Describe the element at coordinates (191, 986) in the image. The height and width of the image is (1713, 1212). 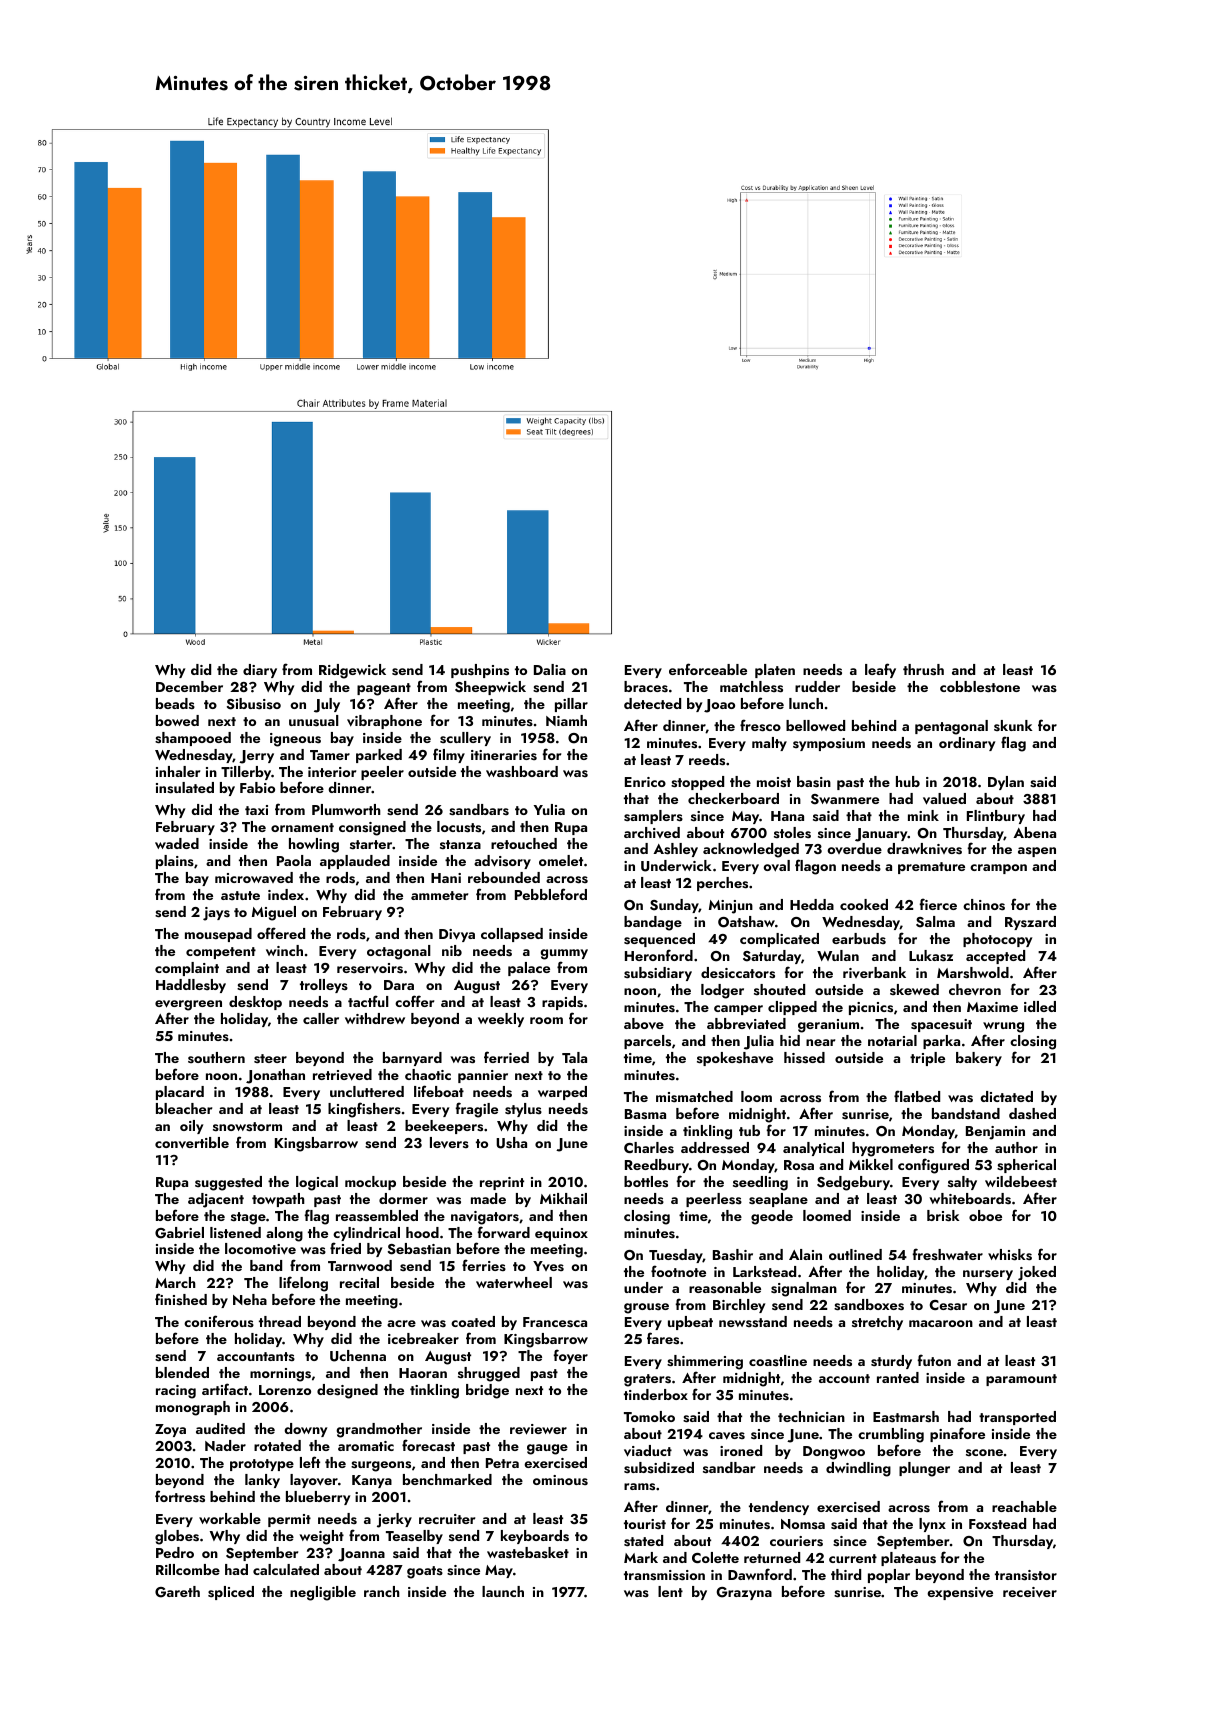
I see `Haddlesby` at that location.
